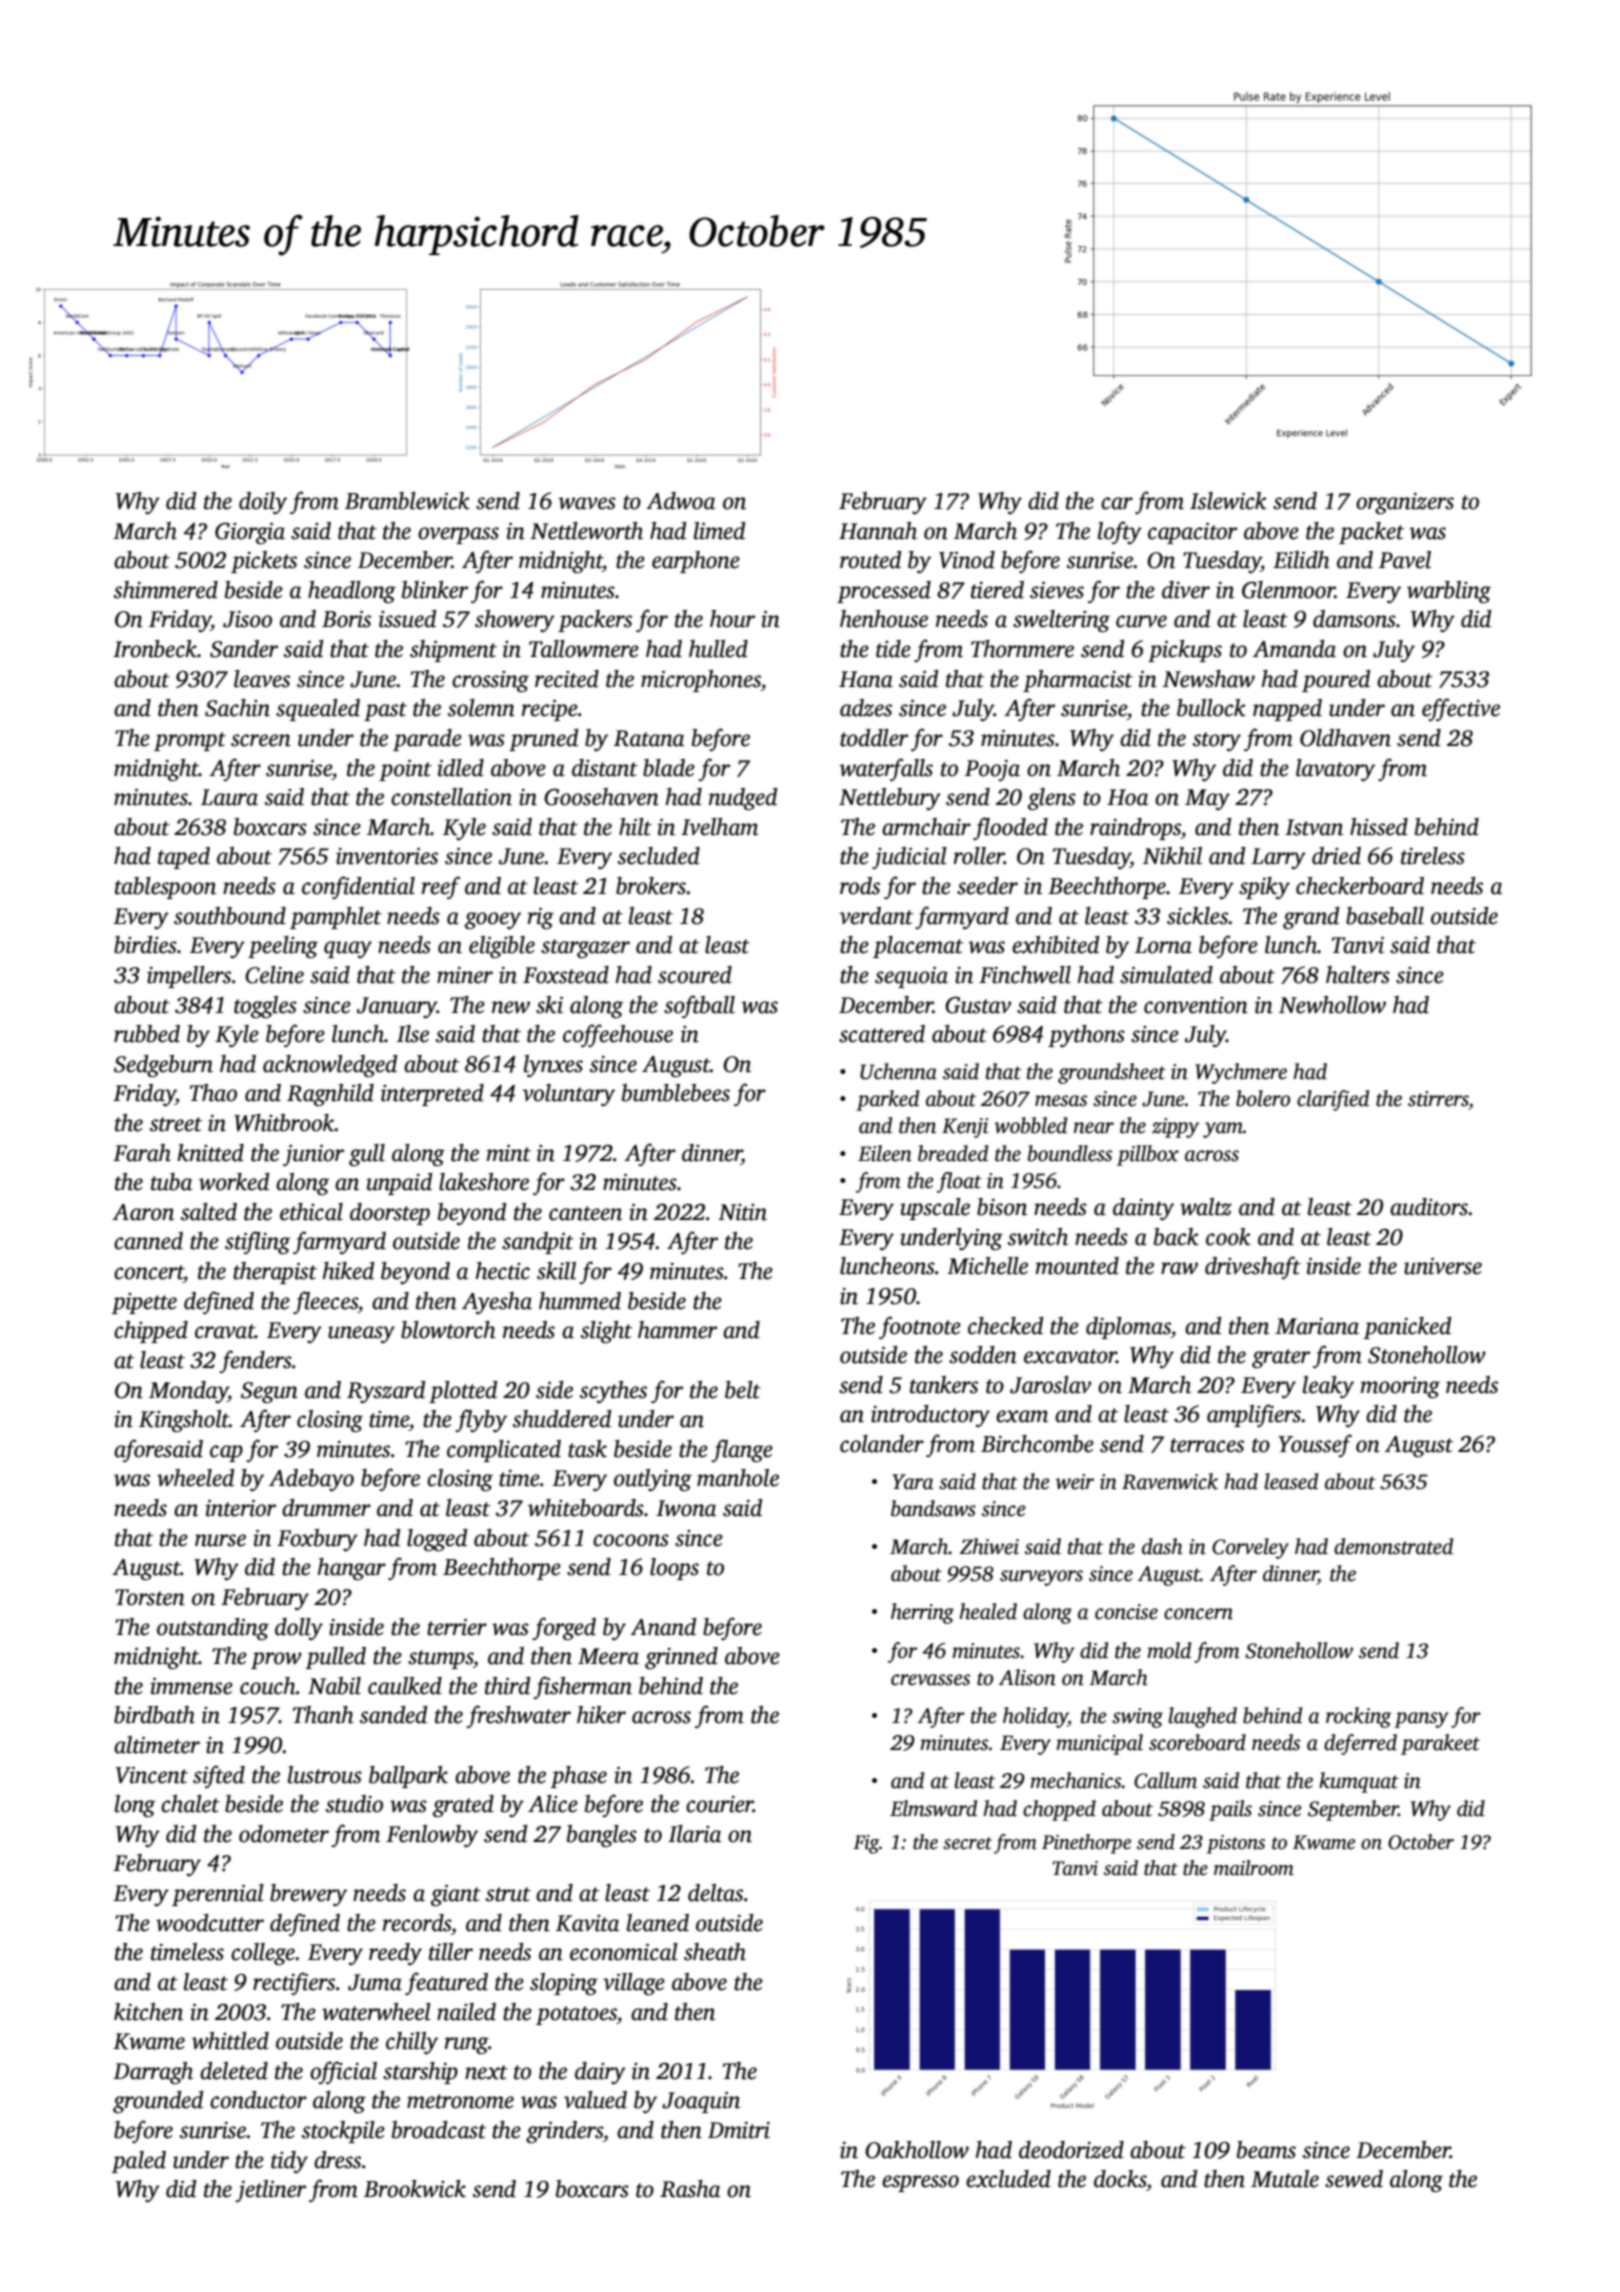 This image has width=1620, height=2292. I want to click on waves, so click(587, 503).
